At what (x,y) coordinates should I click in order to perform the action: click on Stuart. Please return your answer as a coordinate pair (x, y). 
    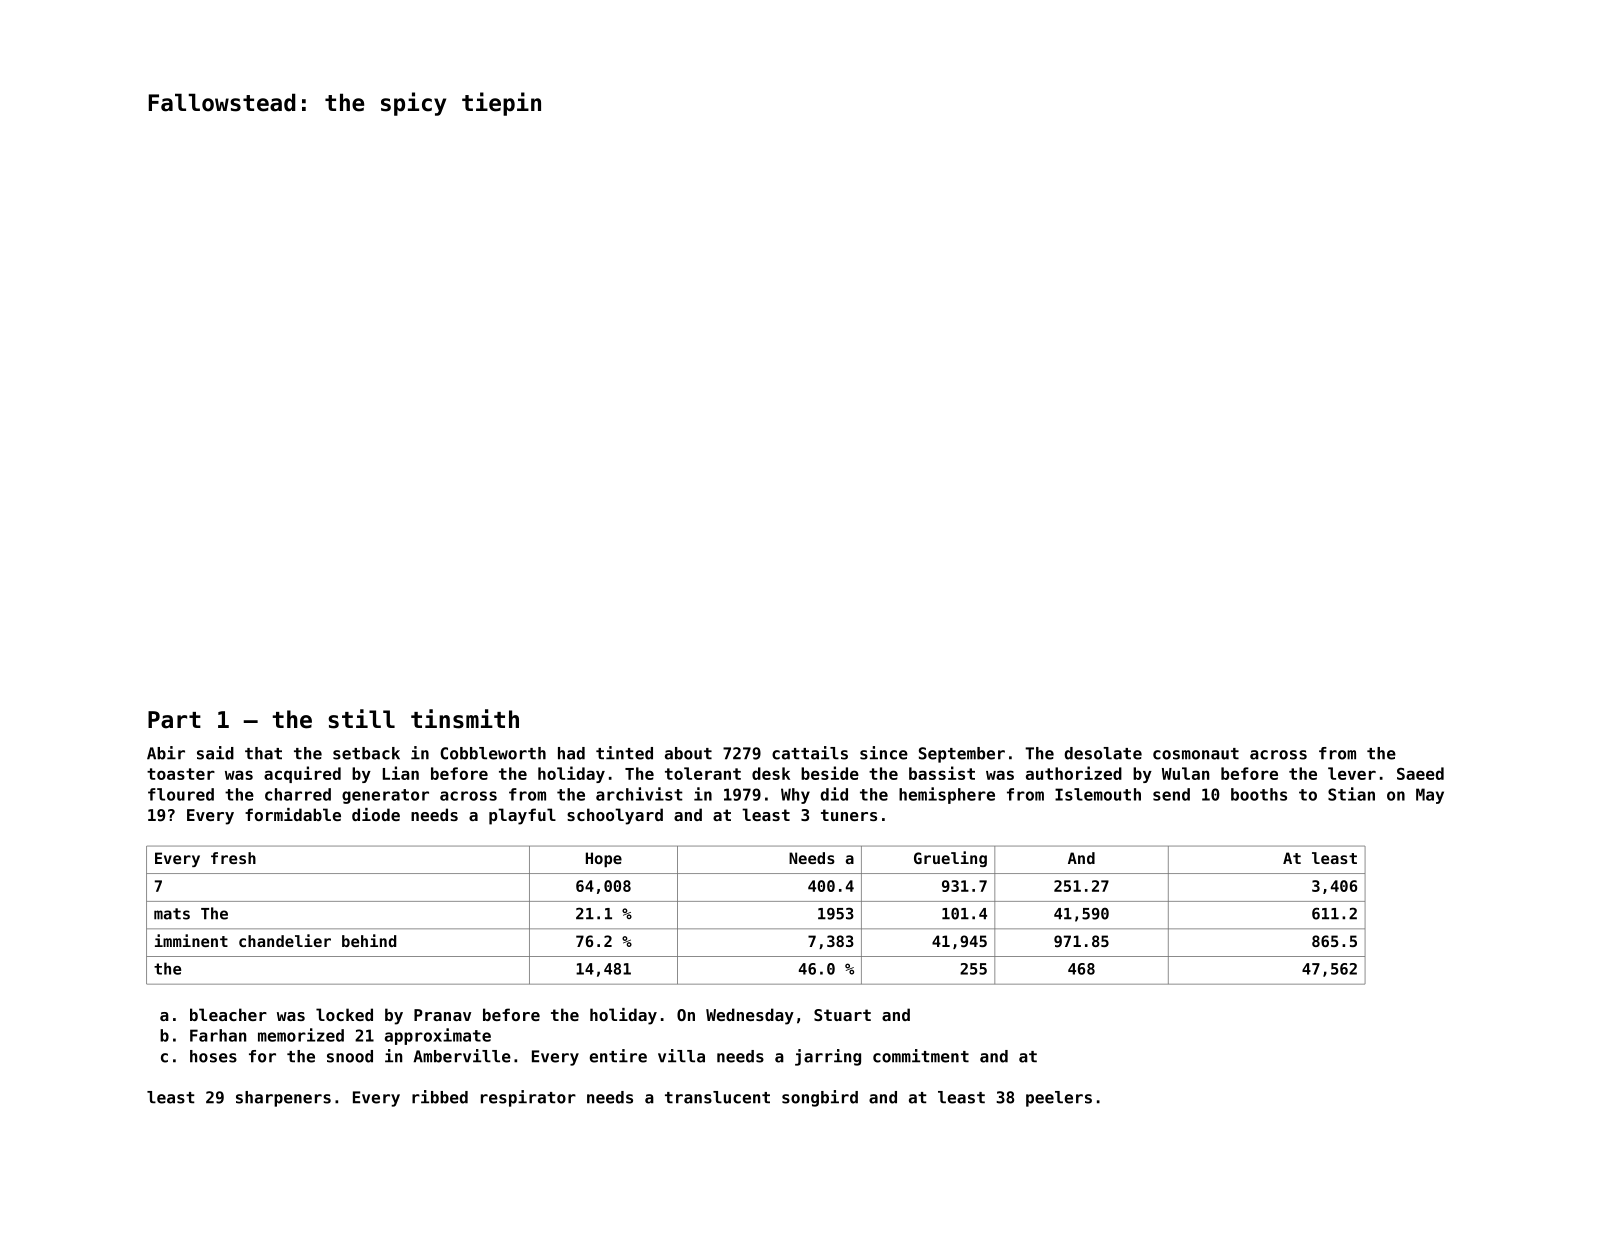
    Looking at the image, I should click on (842, 1015).
